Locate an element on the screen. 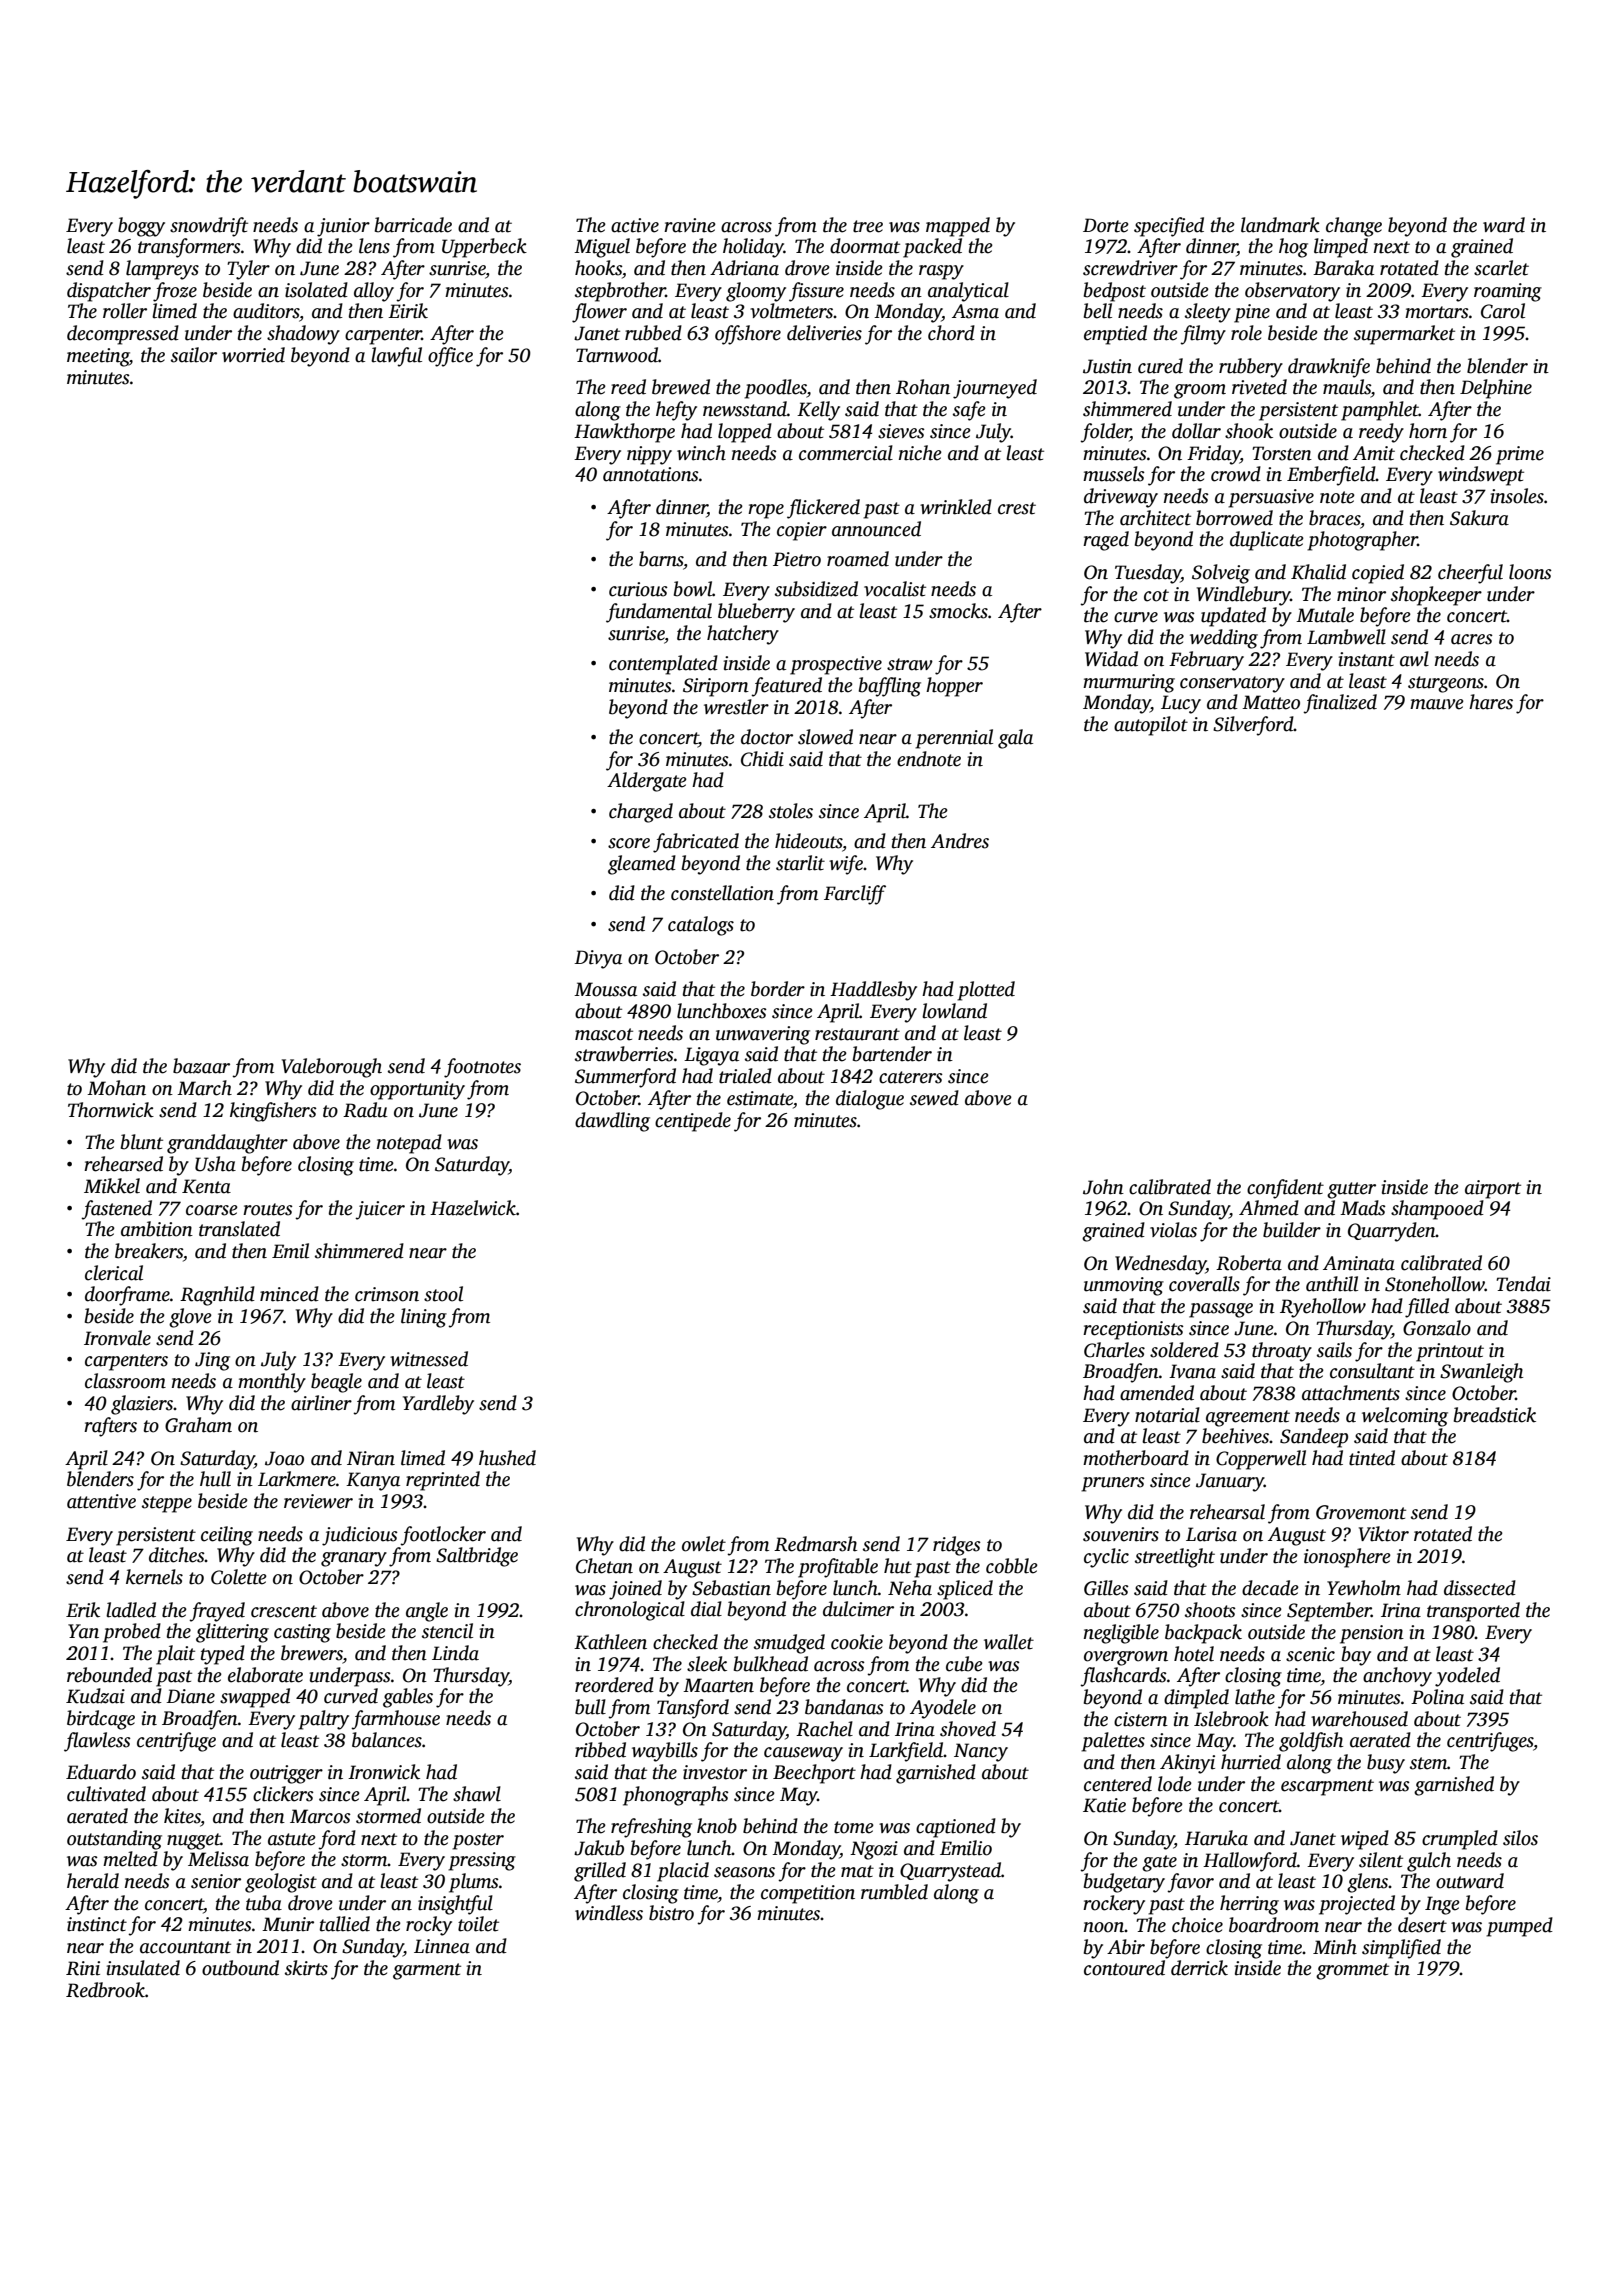 The width and height of the screenshot is (1620, 2292). pruners is located at coordinates (1113, 1484).
